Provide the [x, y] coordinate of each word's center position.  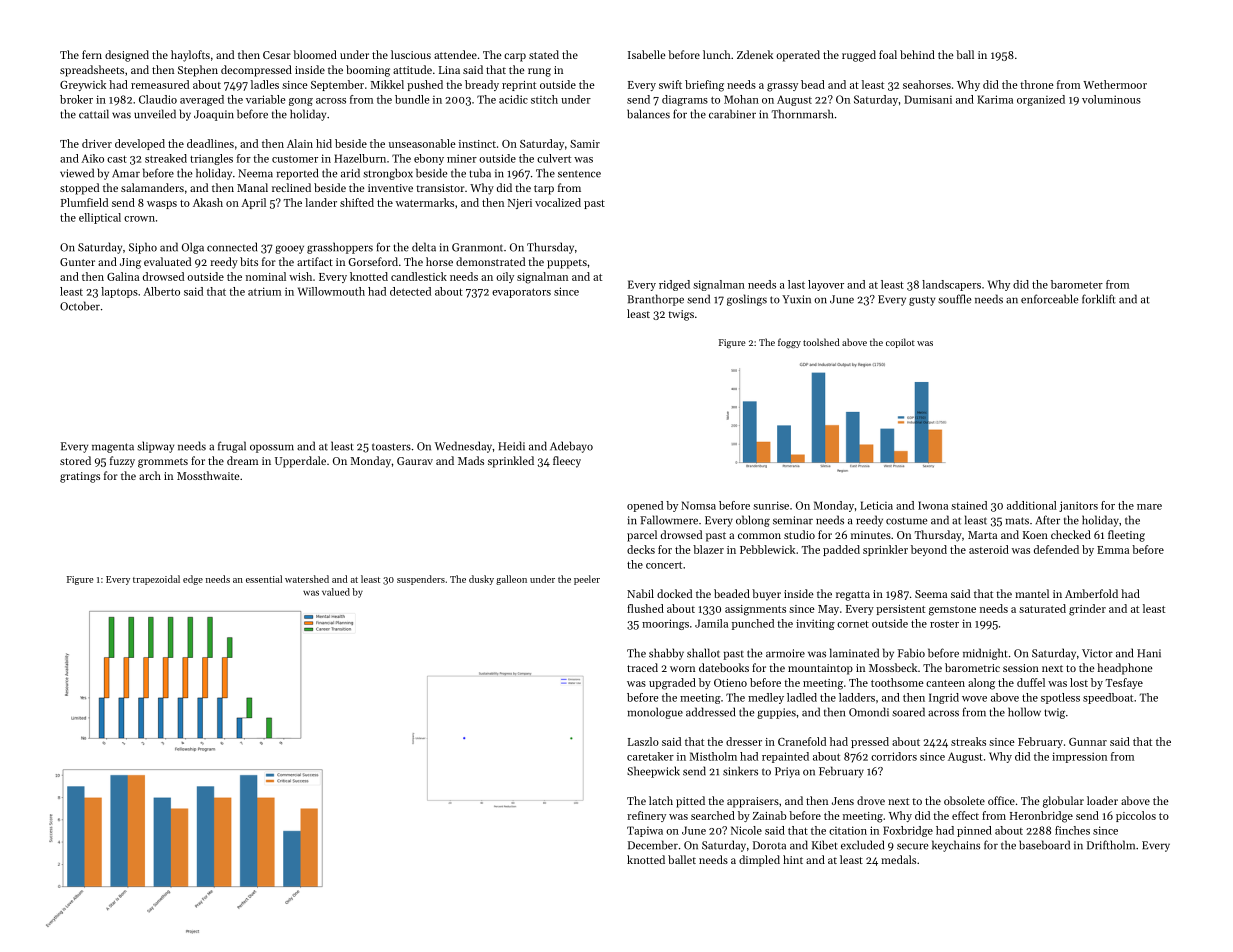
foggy [789, 343]
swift [670, 84]
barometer [1077, 284]
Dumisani [928, 99]
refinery [646, 816]
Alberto [161, 291]
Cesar [277, 55]
